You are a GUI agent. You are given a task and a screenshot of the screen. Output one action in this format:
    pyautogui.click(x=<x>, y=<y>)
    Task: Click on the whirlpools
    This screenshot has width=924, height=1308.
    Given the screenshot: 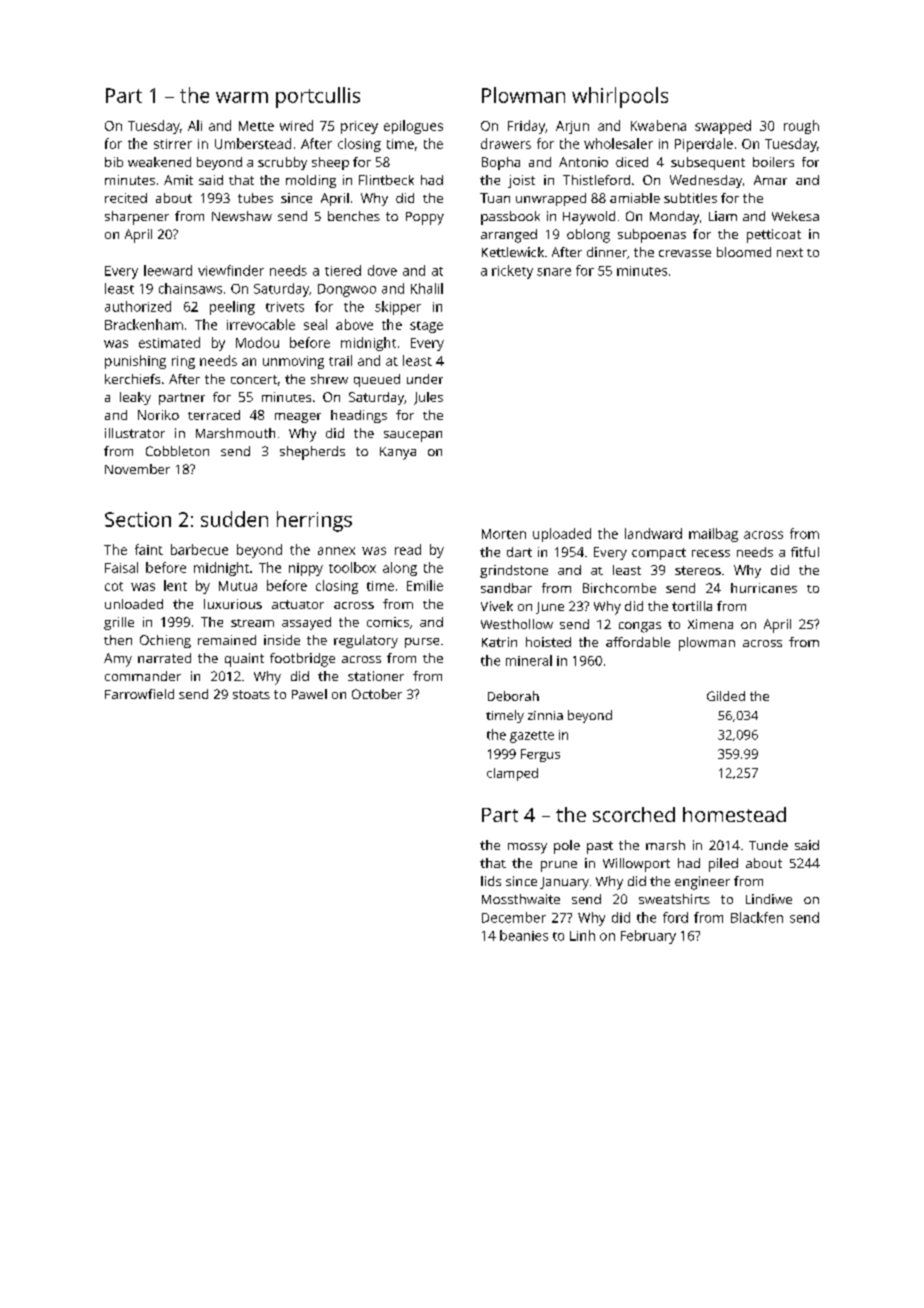 What is the action you would take?
    pyautogui.click(x=620, y=97)
